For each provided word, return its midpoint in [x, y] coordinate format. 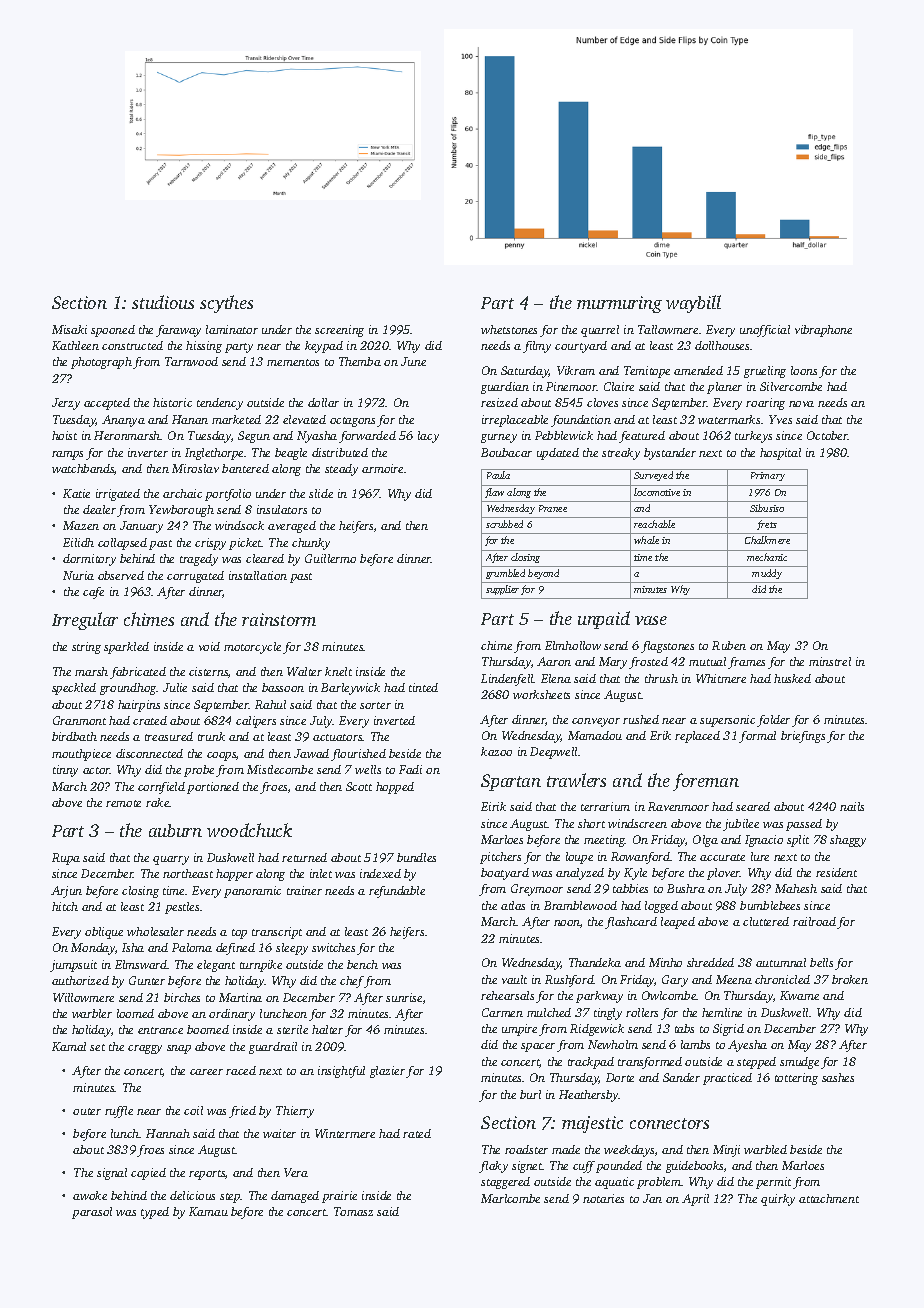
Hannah [168, 1133]
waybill [693, 304]
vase [651, 620]
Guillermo [330, 558]
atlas [513, 905]
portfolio [228, 495]
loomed [135, 1013]
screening [339, 331]
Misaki [69, 329]
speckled [74, 689]
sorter [375, 705]
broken [850, 979]
